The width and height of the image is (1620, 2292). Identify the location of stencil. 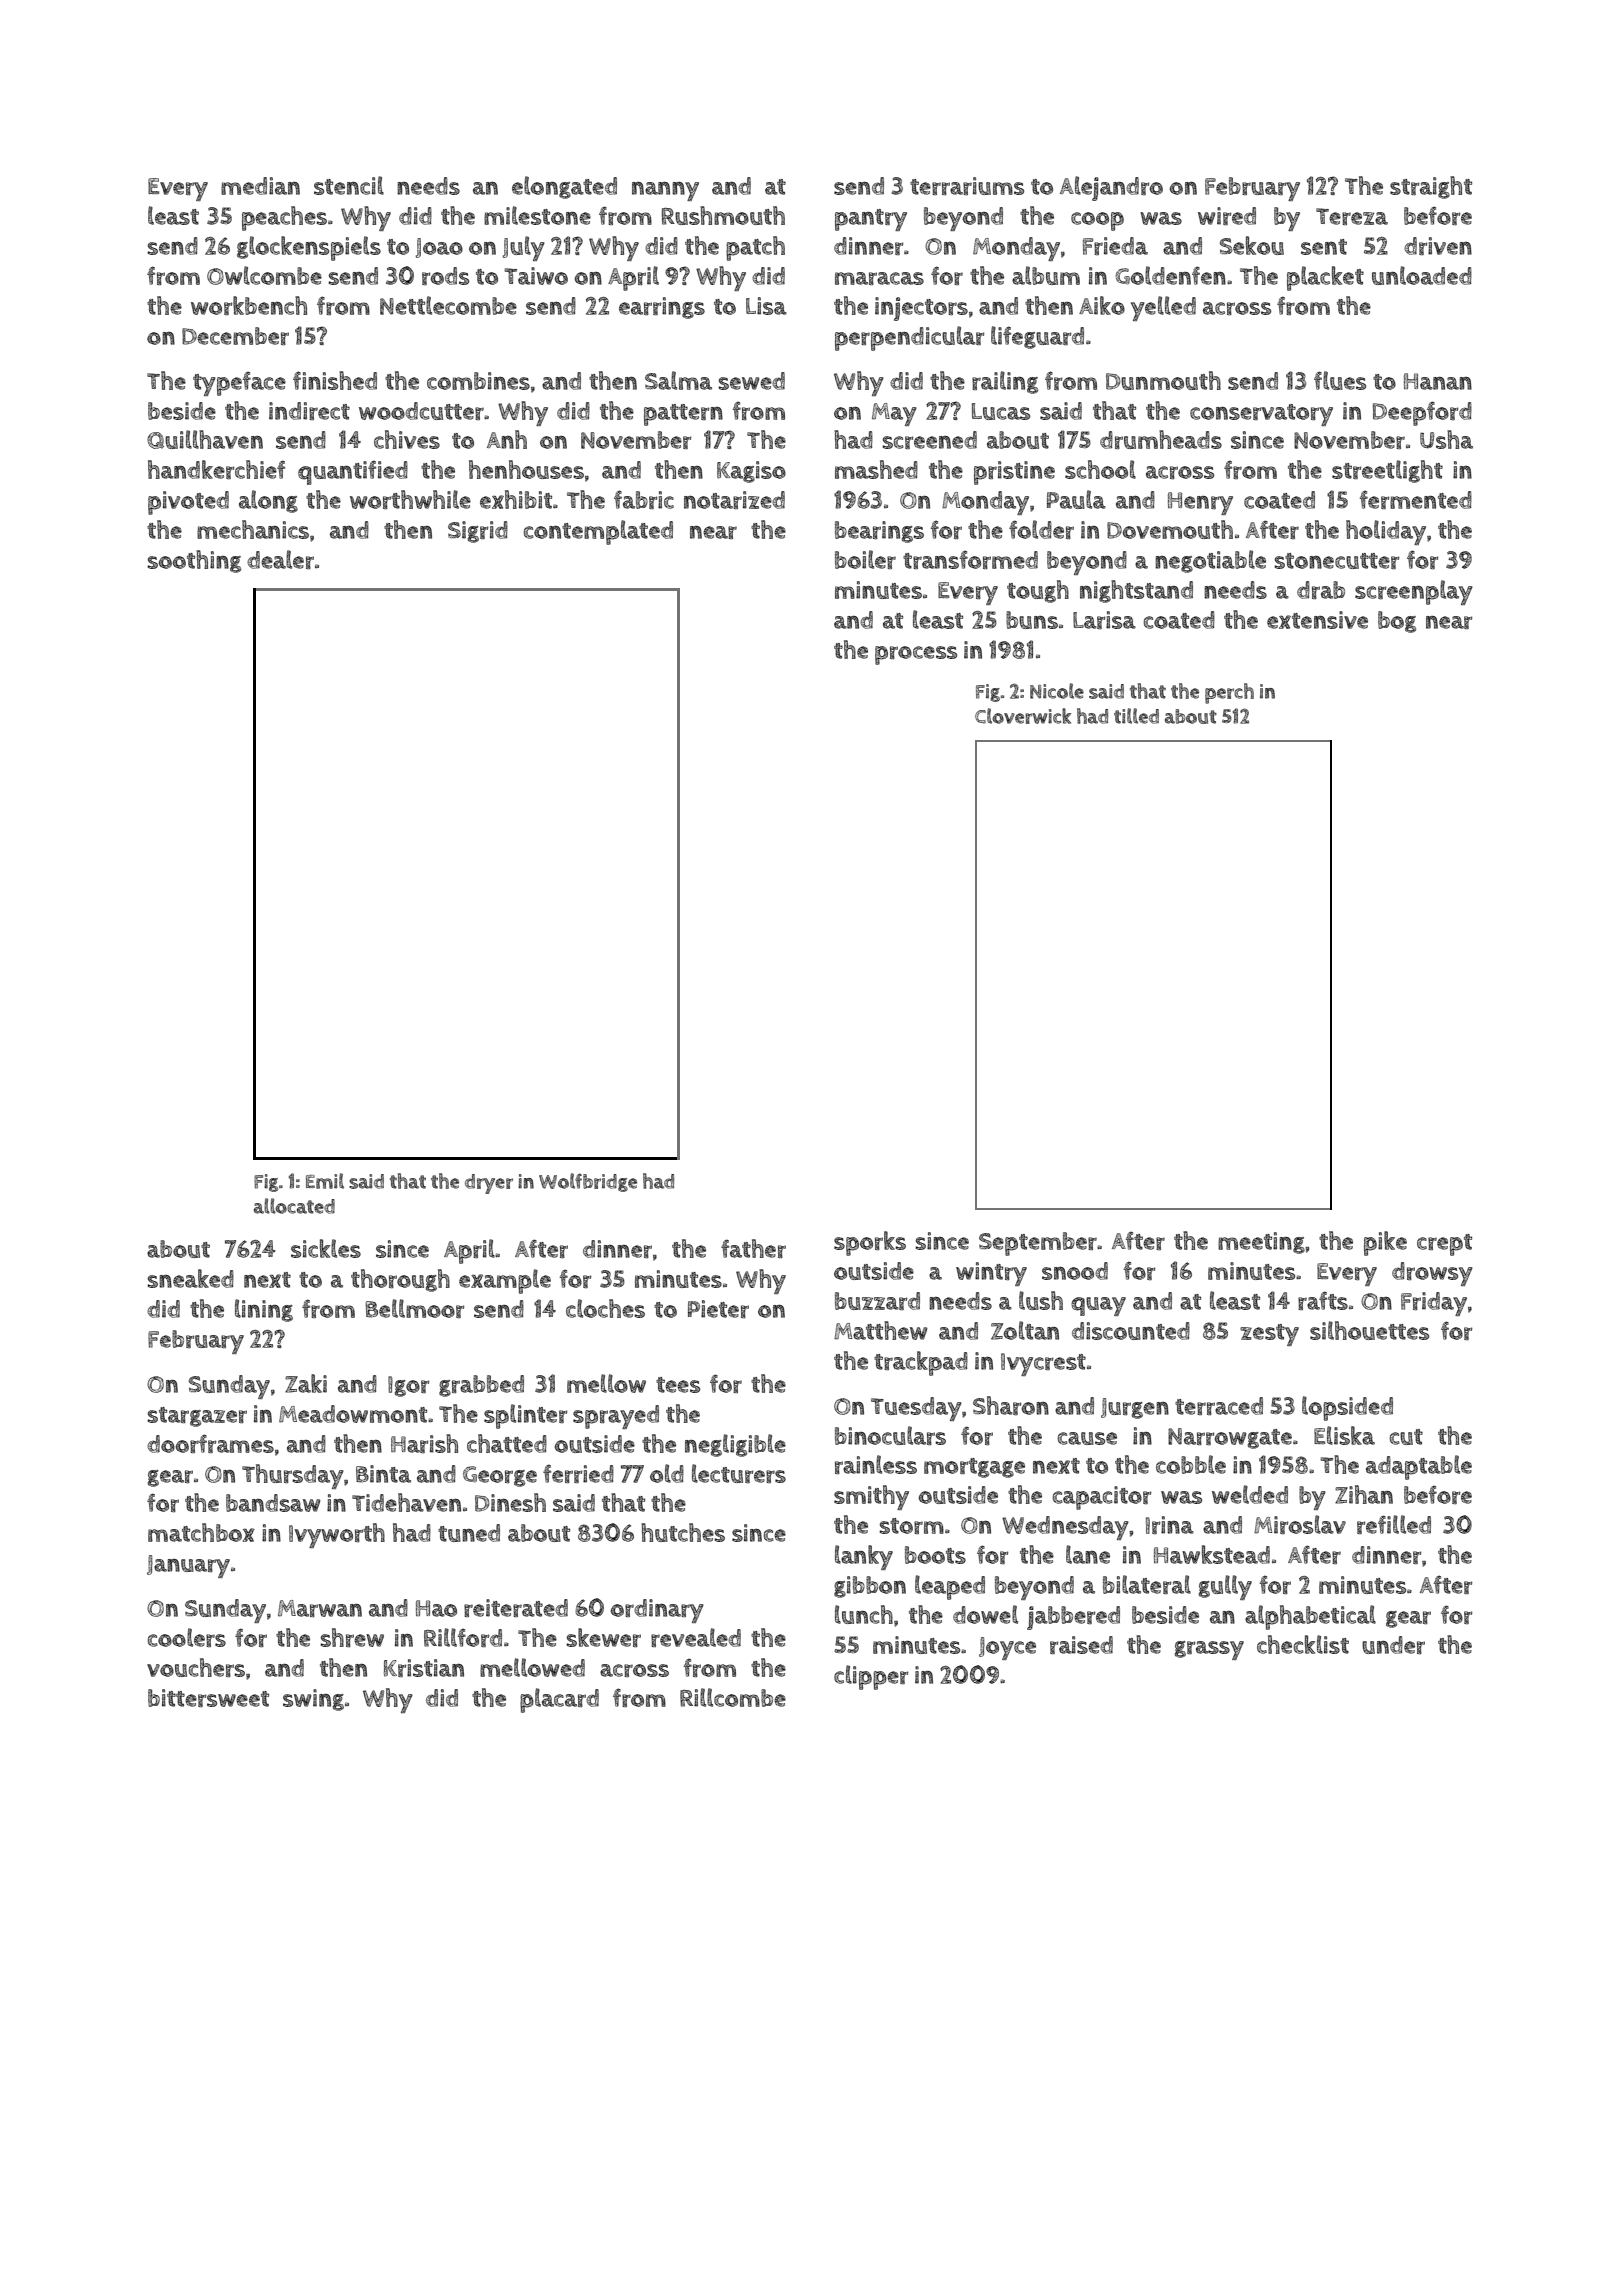
(349, 185).
